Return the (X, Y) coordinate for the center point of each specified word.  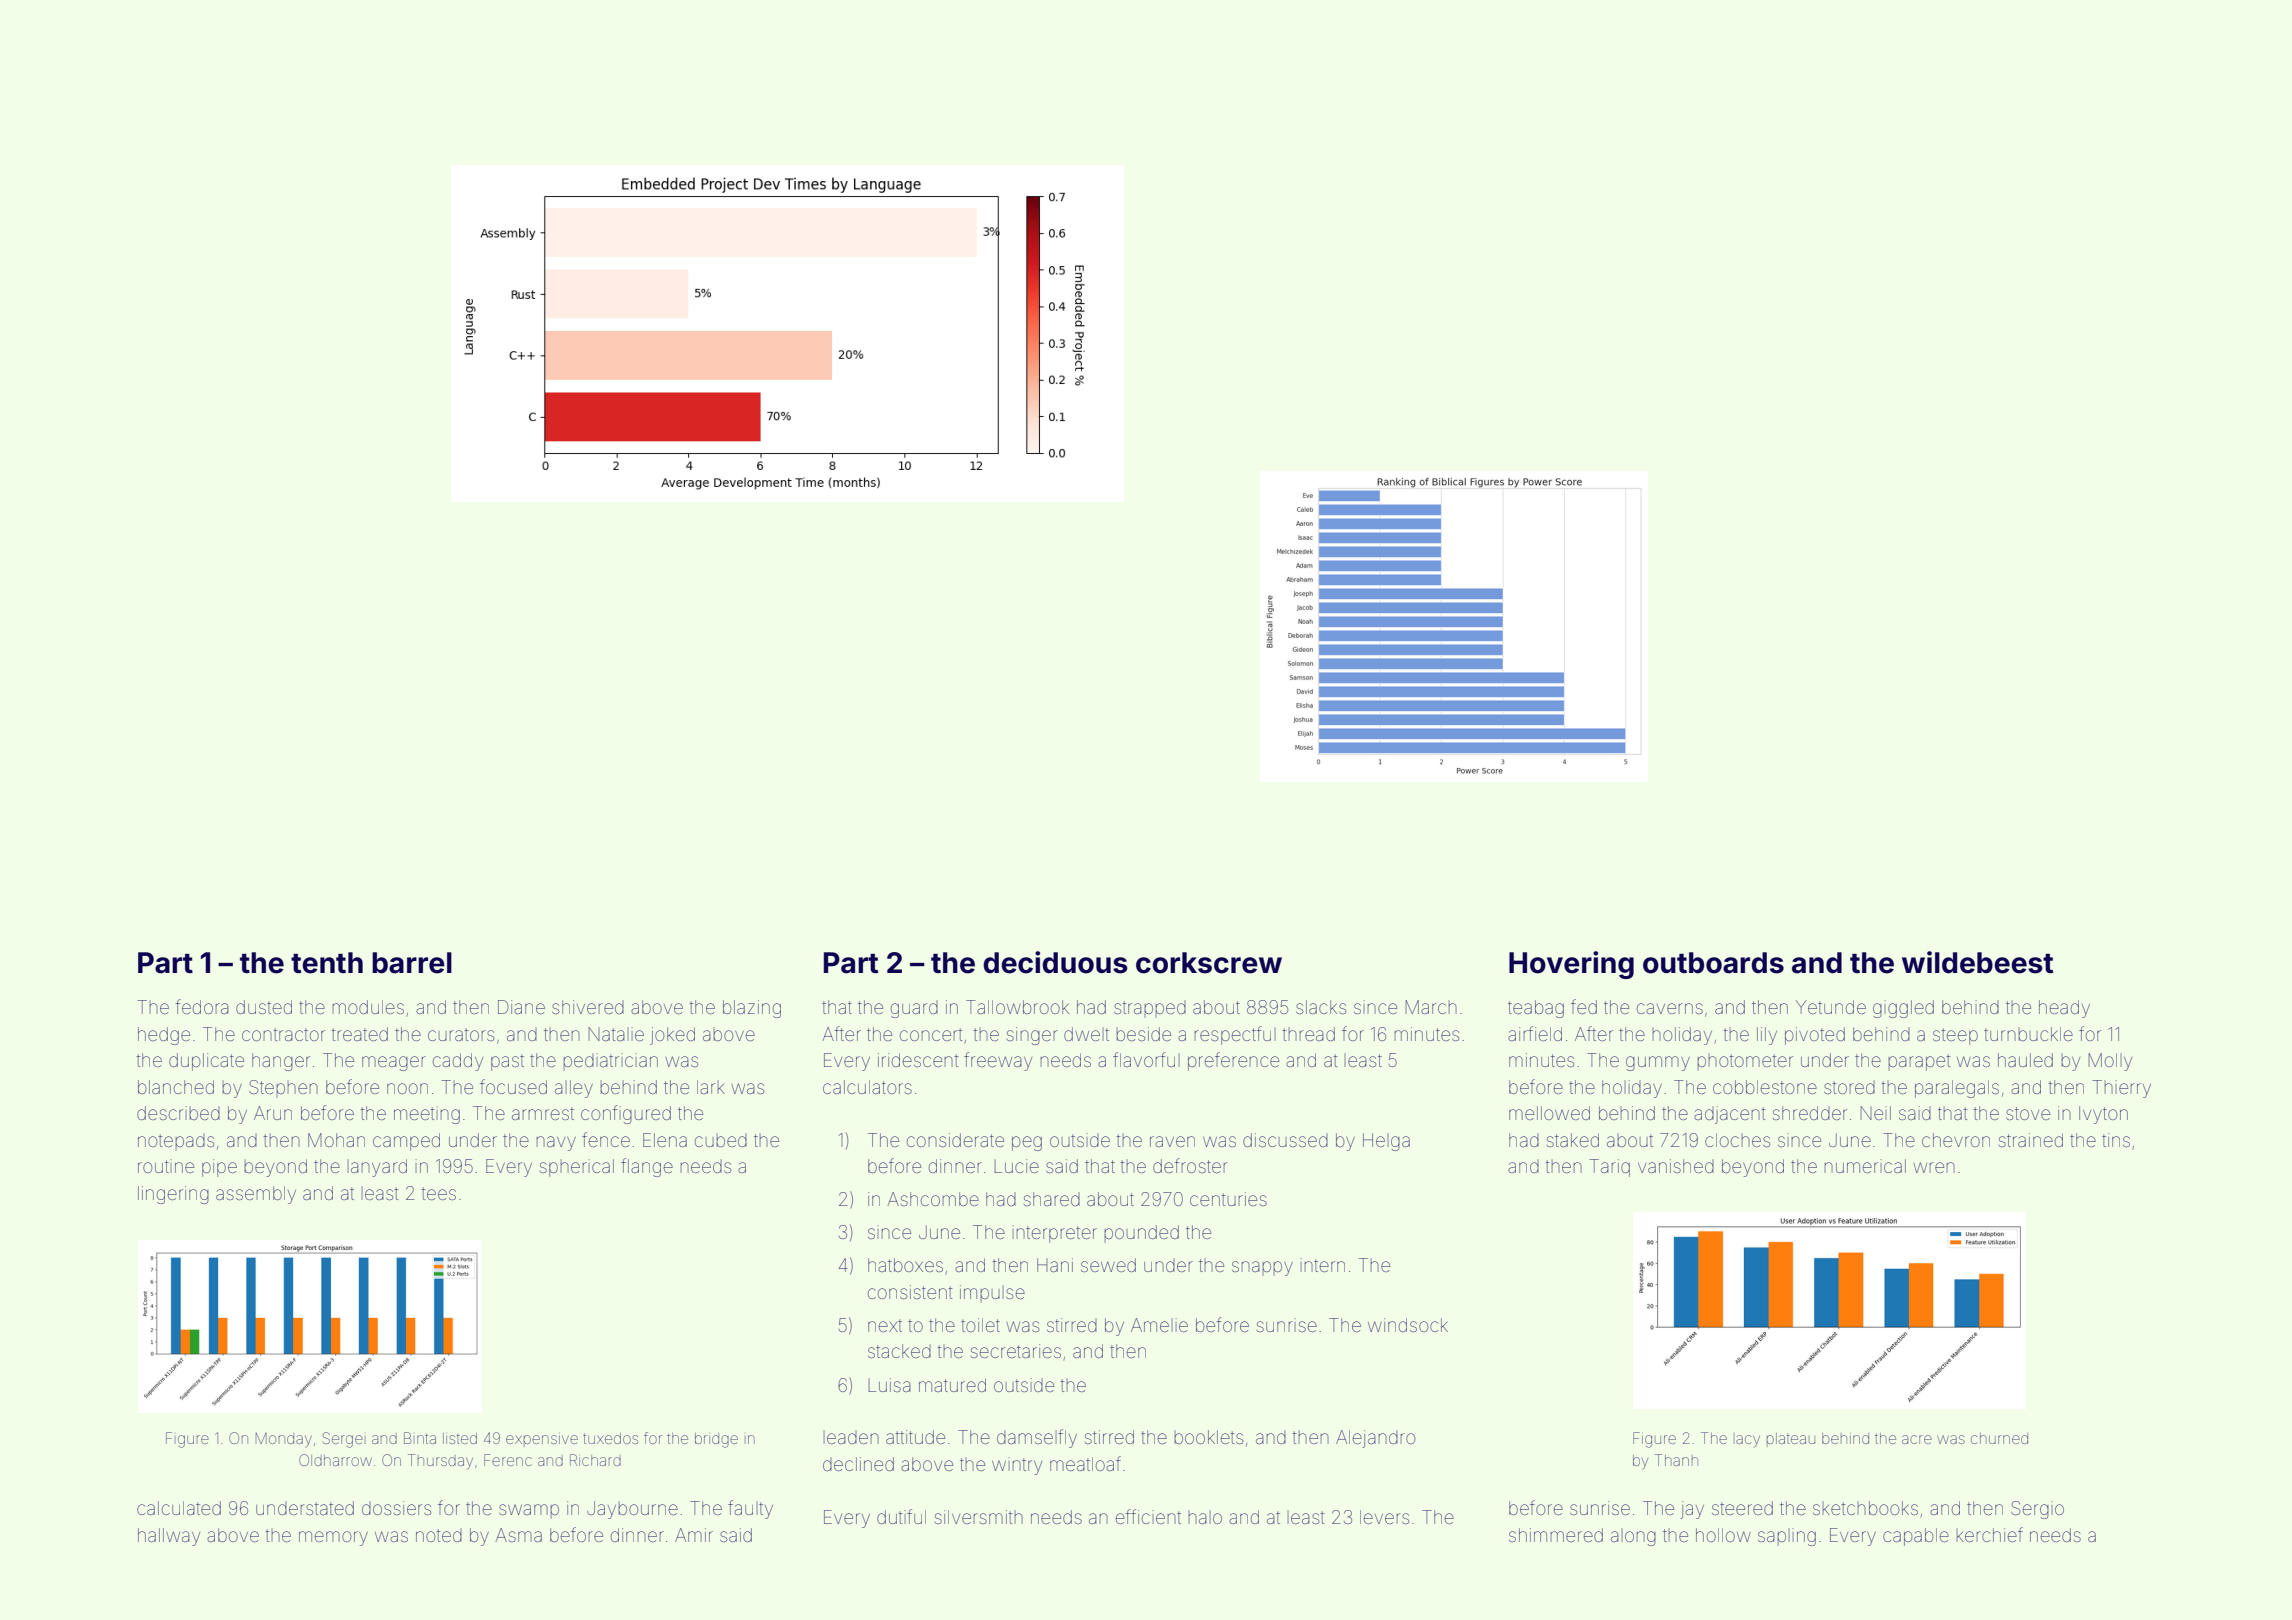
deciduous (1055, 962)
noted (439, 1535)
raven (1172, 1141)
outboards (1713, 963)
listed (460, 1438)
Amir (694, 1535)
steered (1742, 1508)
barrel (412, 963)
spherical (577, 1168)
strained (2031, 1140)
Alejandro (1375, 1439)
